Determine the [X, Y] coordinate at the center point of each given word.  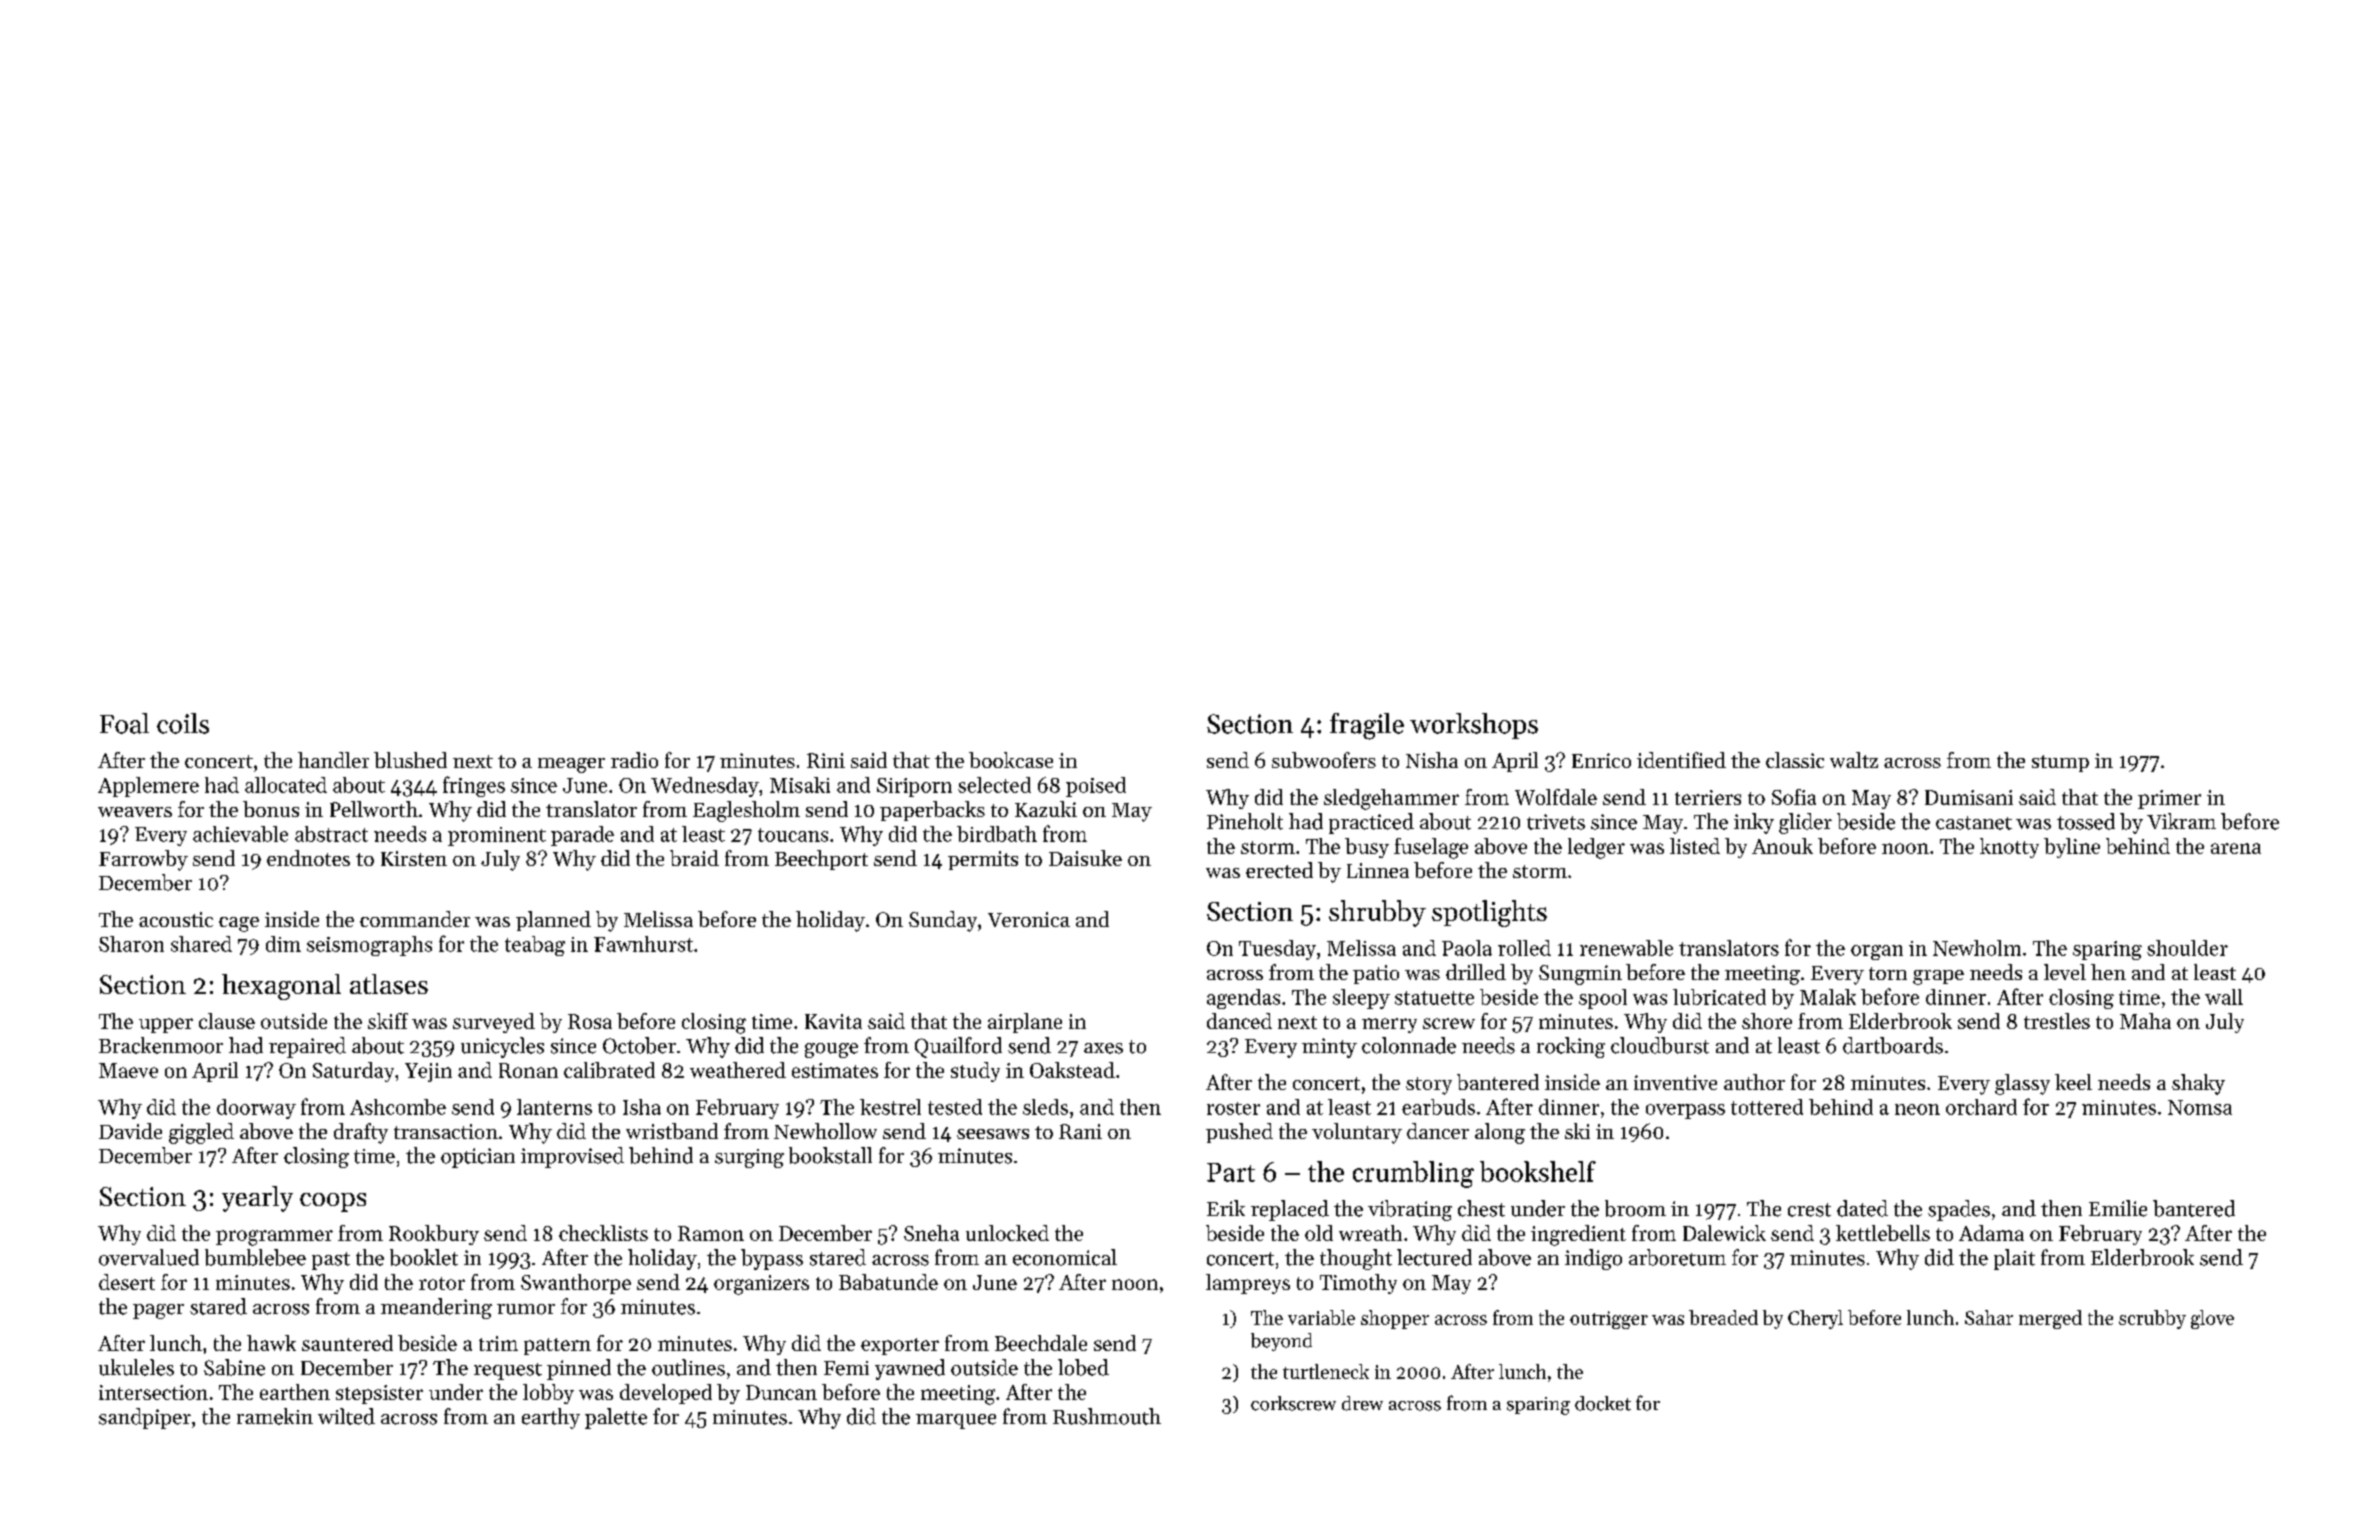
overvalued [149, 1257]
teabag [535, 946]
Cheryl [1815, 1319]
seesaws [993, 1134]
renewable [1626, 948]
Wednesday [705, 787]
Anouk [1782, 846]
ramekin [275, 1416]
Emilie [2118, 1208]
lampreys [1248, 1284]
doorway [256, 1109]
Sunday [943, 921]
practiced [1371, 823]
